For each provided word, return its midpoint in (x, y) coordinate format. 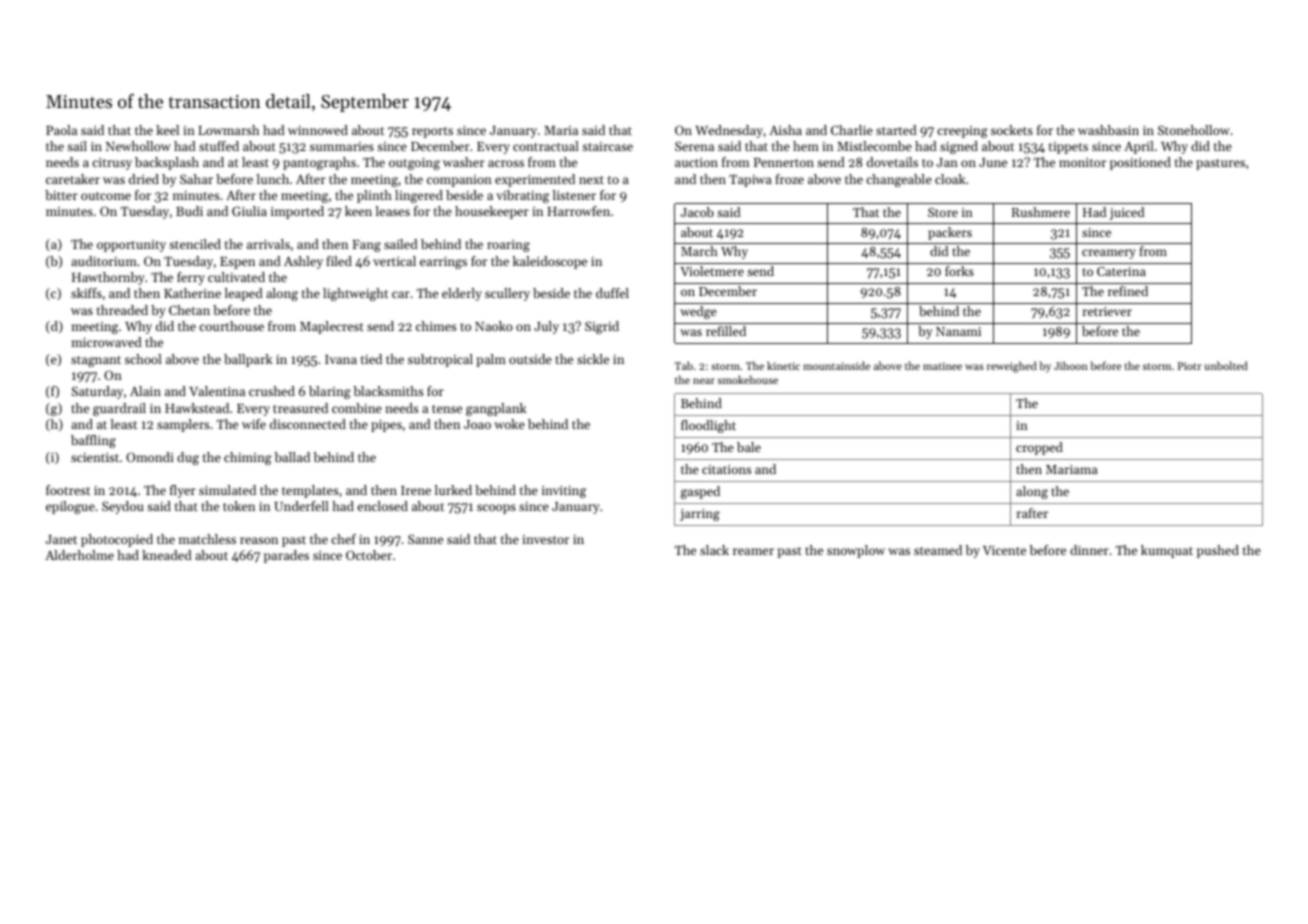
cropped (1039, 448)
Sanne (425, 539)
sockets (1012, 130)
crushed (272, 391)
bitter (61, 195)
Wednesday (729, 131)
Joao (477, 424)
